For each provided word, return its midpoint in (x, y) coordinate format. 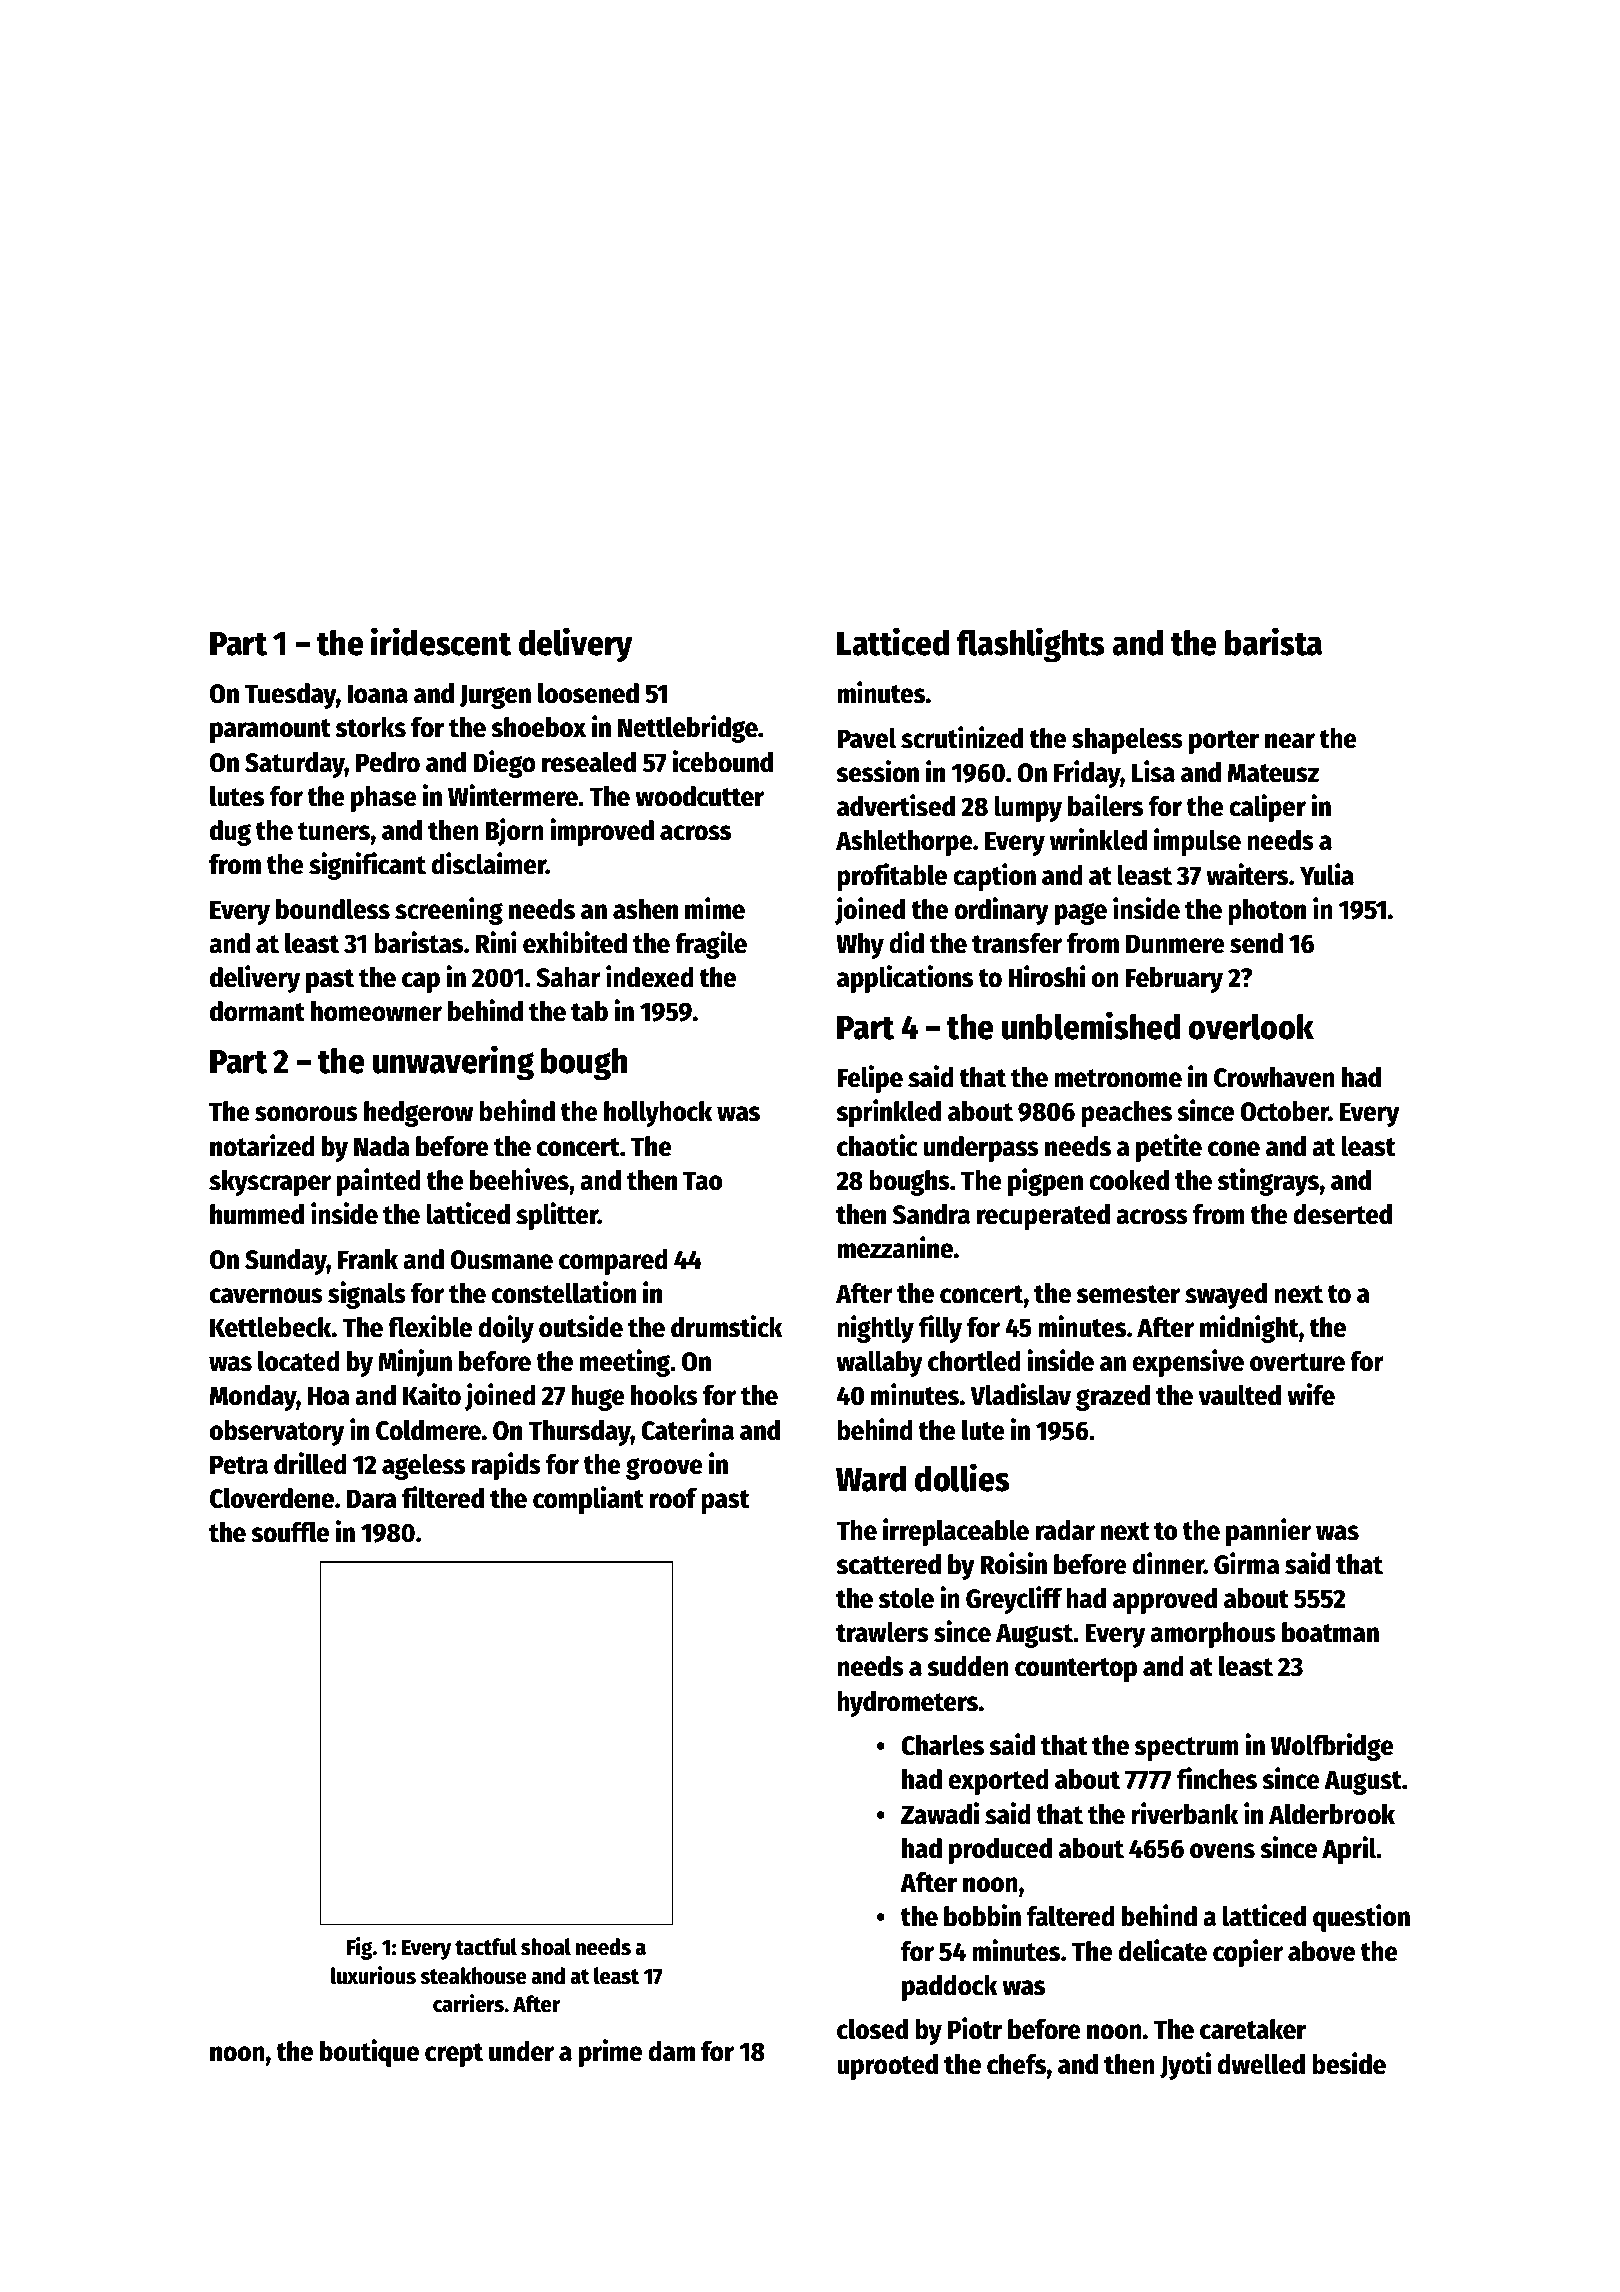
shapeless (1127, 741)
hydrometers (907, 1704)
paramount (270, 731)
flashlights (1031, 645)
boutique (369, 2053)
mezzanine (895, 1247)
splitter (557, 1216)
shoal (546, 1947)
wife (1311, 1394)
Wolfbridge (1332, 1747)
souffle (290, 1532)
